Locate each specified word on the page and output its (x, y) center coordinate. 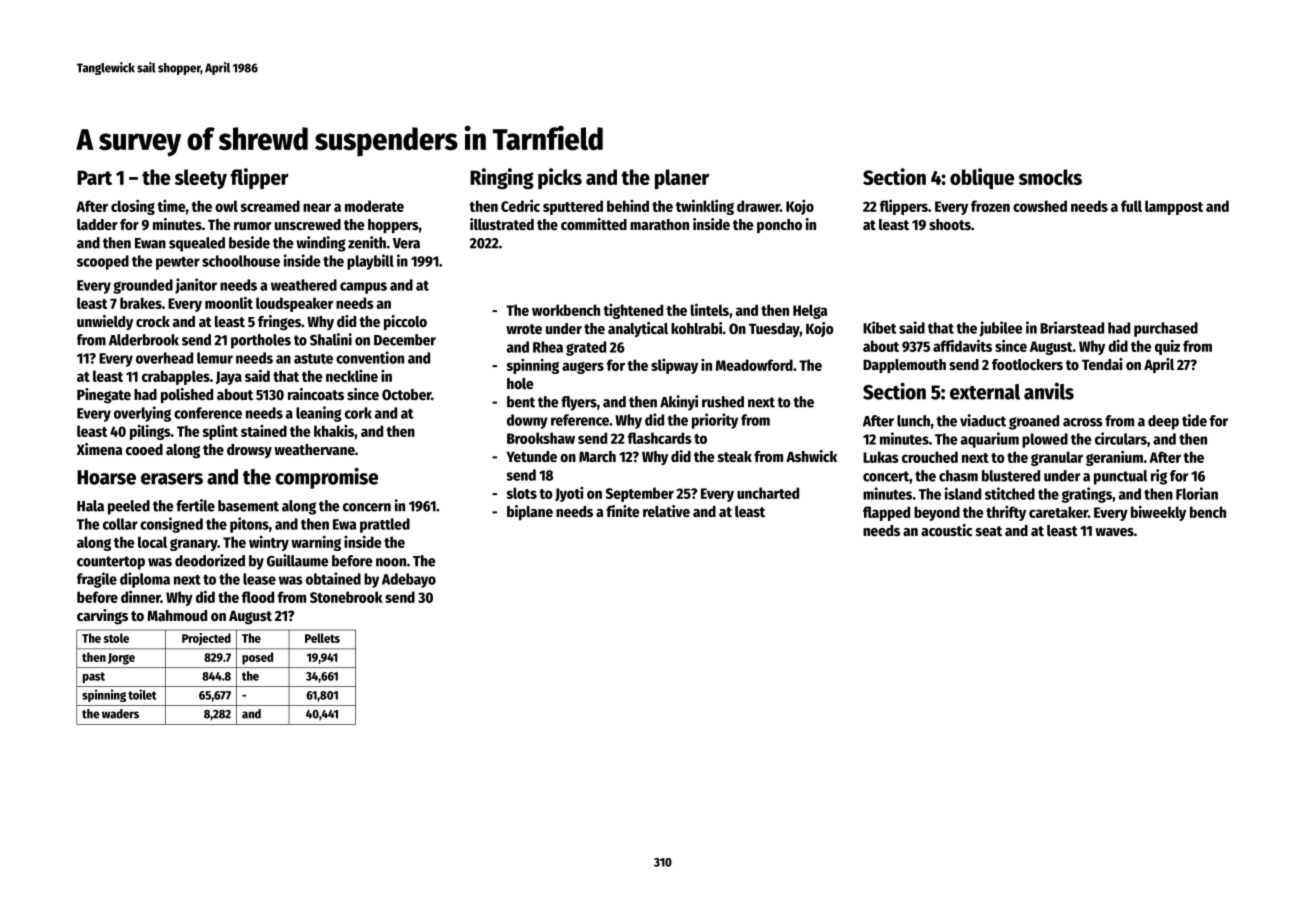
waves (1114, 532)
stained (264, 431)
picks (560, 178)
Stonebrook (346, 597)
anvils (1049, 391)
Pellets (322, 638)
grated (586, 348)
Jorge (121, 659)
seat (989, 531)
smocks (1050, 177)
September (640, 494)
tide (1194, 420)
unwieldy (105, 322)
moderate (374, 206)
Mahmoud (177, 615)
